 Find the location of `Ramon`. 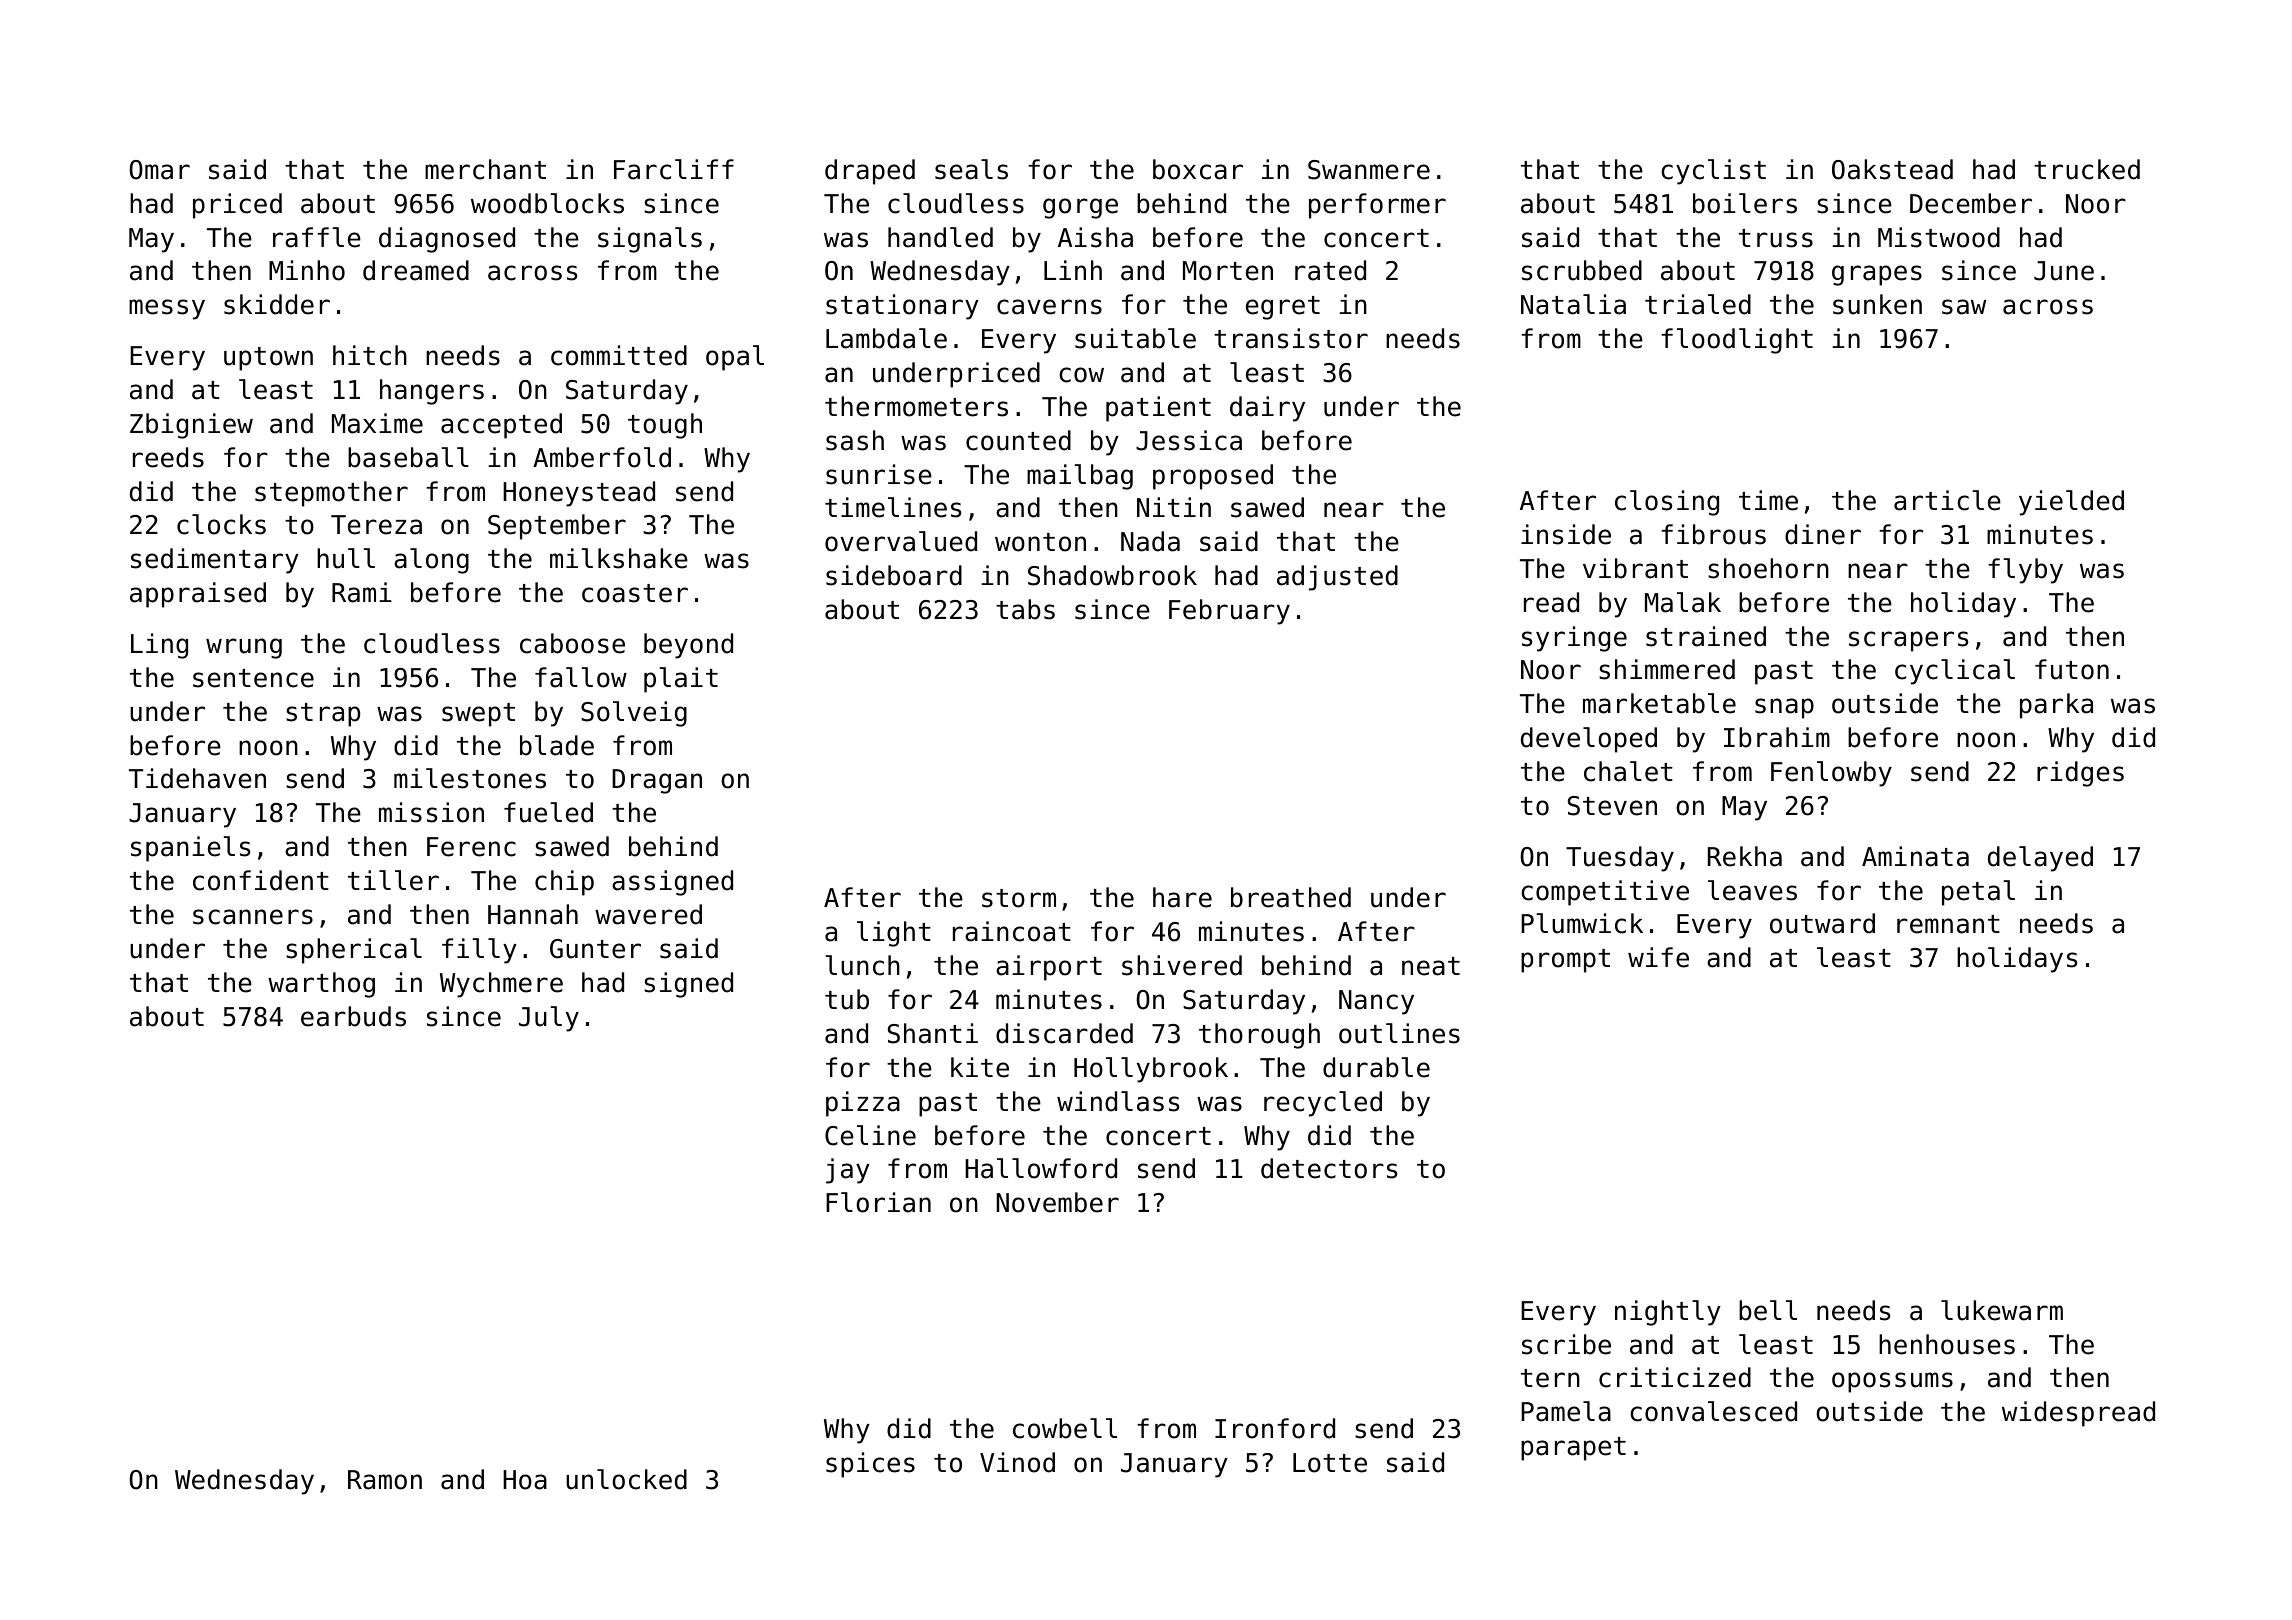

Ramon is located at coordinates (385, 1480).
